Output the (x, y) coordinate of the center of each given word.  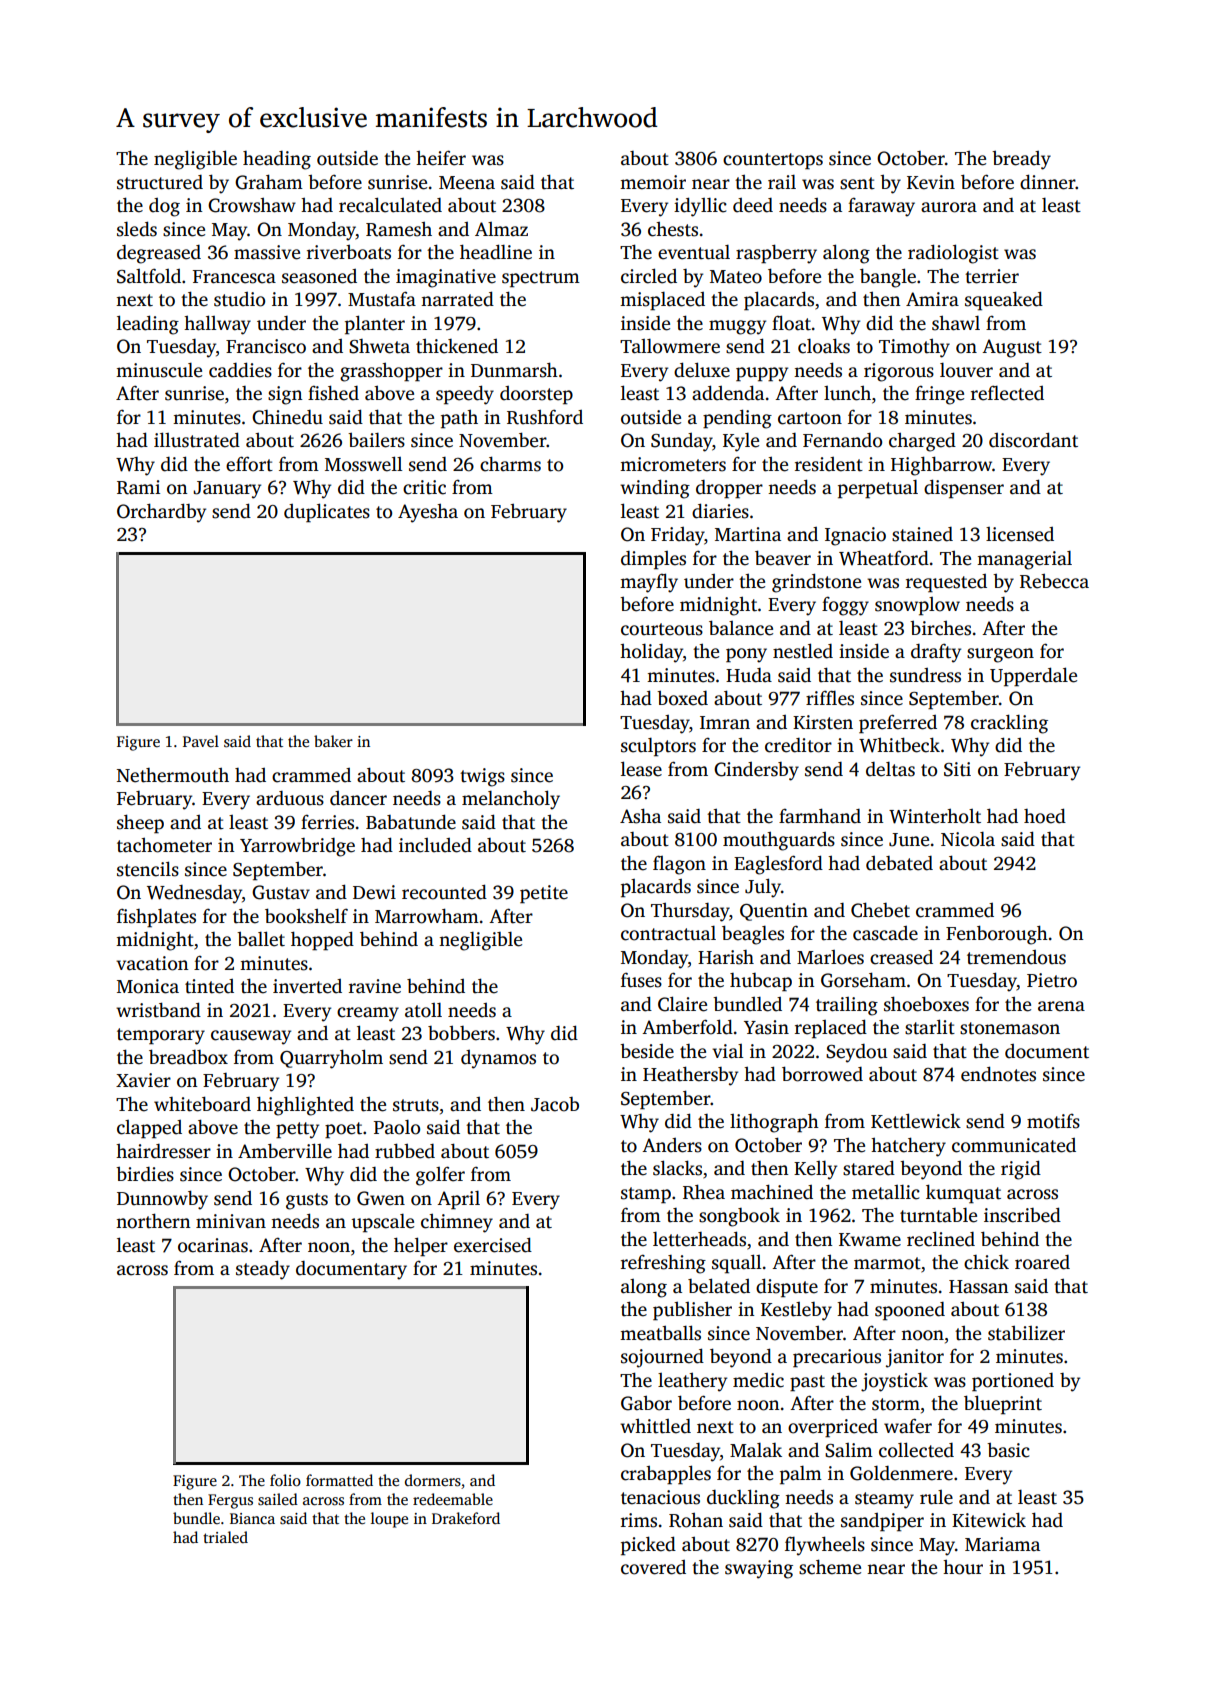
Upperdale (1033, 677)
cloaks (824, 346)
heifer (441, 158)
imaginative (446, 278)
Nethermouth (173, 775)
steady (263, 1270)
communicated (1014, 1145)
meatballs (660, 1333)
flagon (679, 865)
